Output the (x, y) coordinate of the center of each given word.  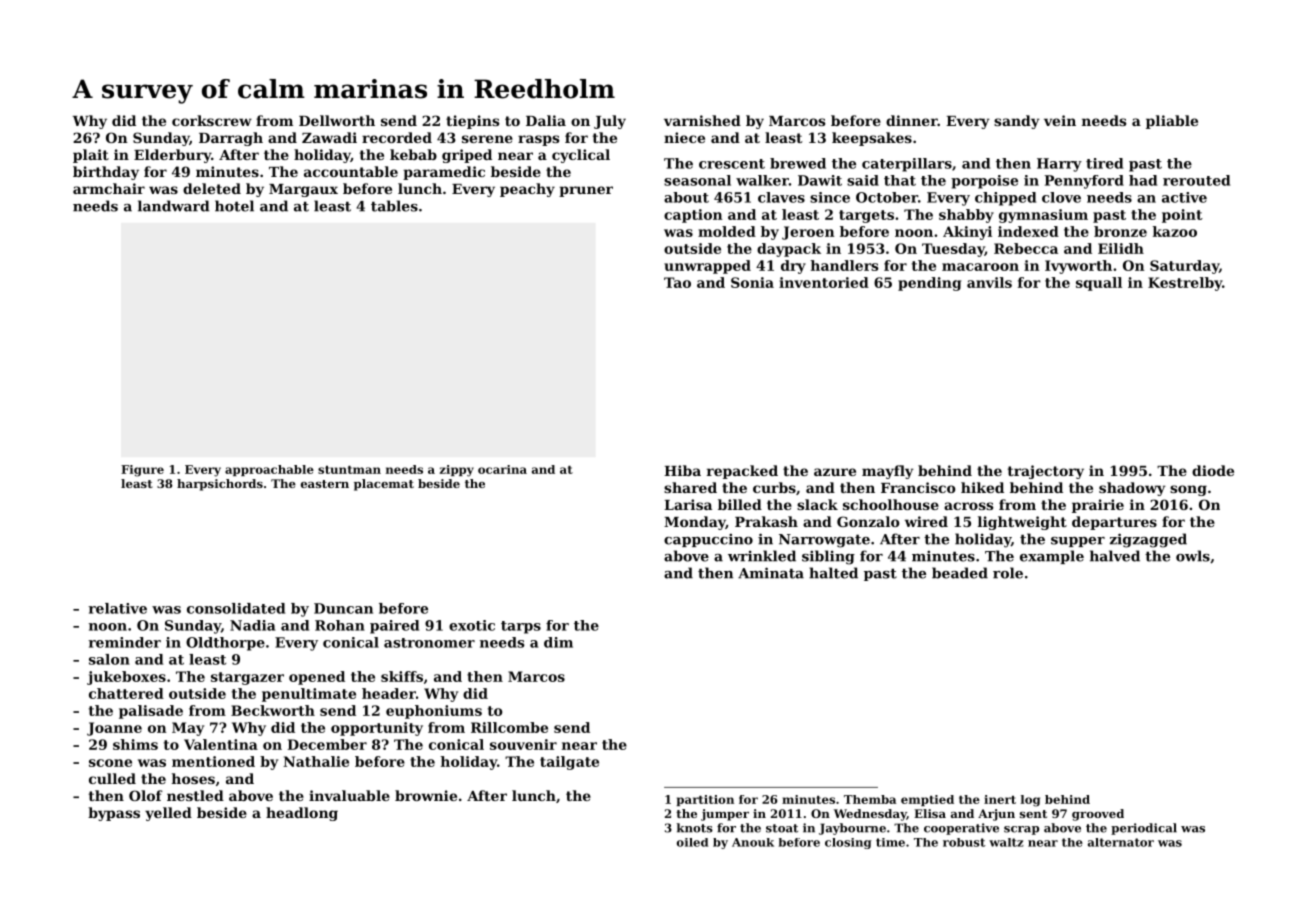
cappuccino (708, 540)
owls (1193, 556)
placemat (384, 485)
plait (91, 156)
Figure (142, 471)
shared (690, 487)
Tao (677, 282)
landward (174, 206)
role (1008, 573)
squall (1099, 284)
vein (1060, 120)
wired (926, 521)
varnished (702, 120)
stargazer (247, 678)
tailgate (569, 763)
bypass (114, 814)
